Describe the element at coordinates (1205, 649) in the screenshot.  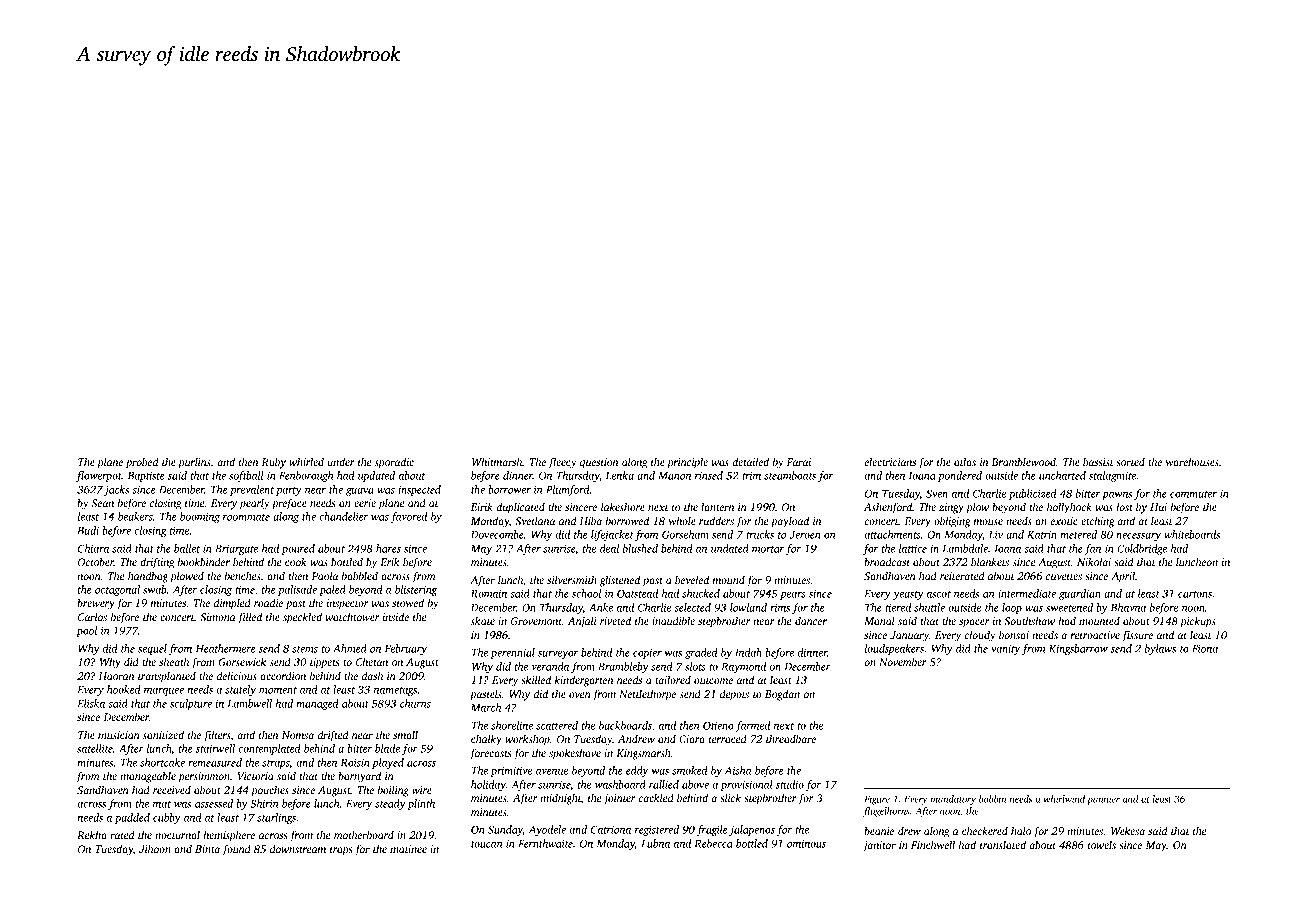
I see `Fiona` at that location.
